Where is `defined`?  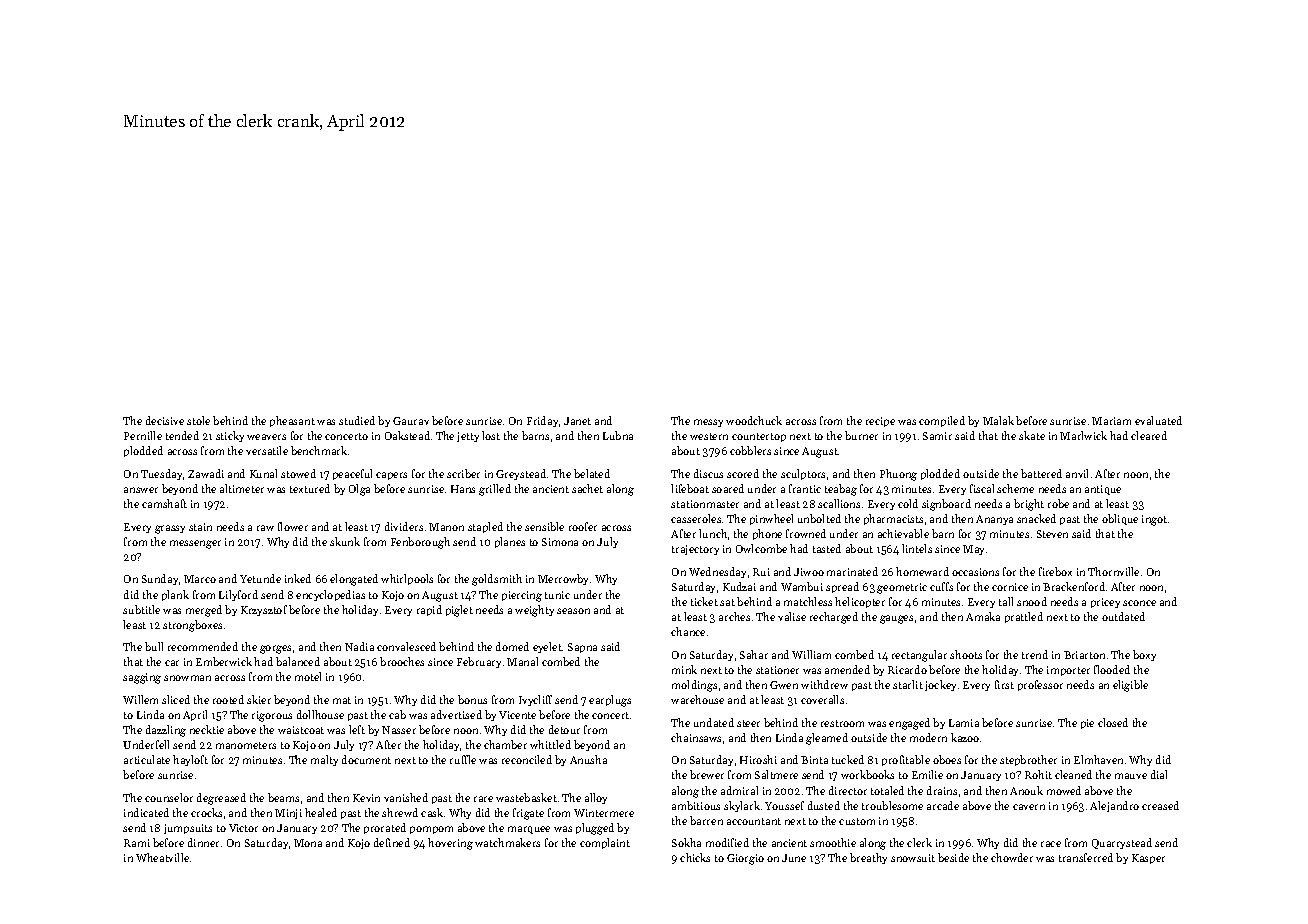
defined is located at coordinates (392, 842).
